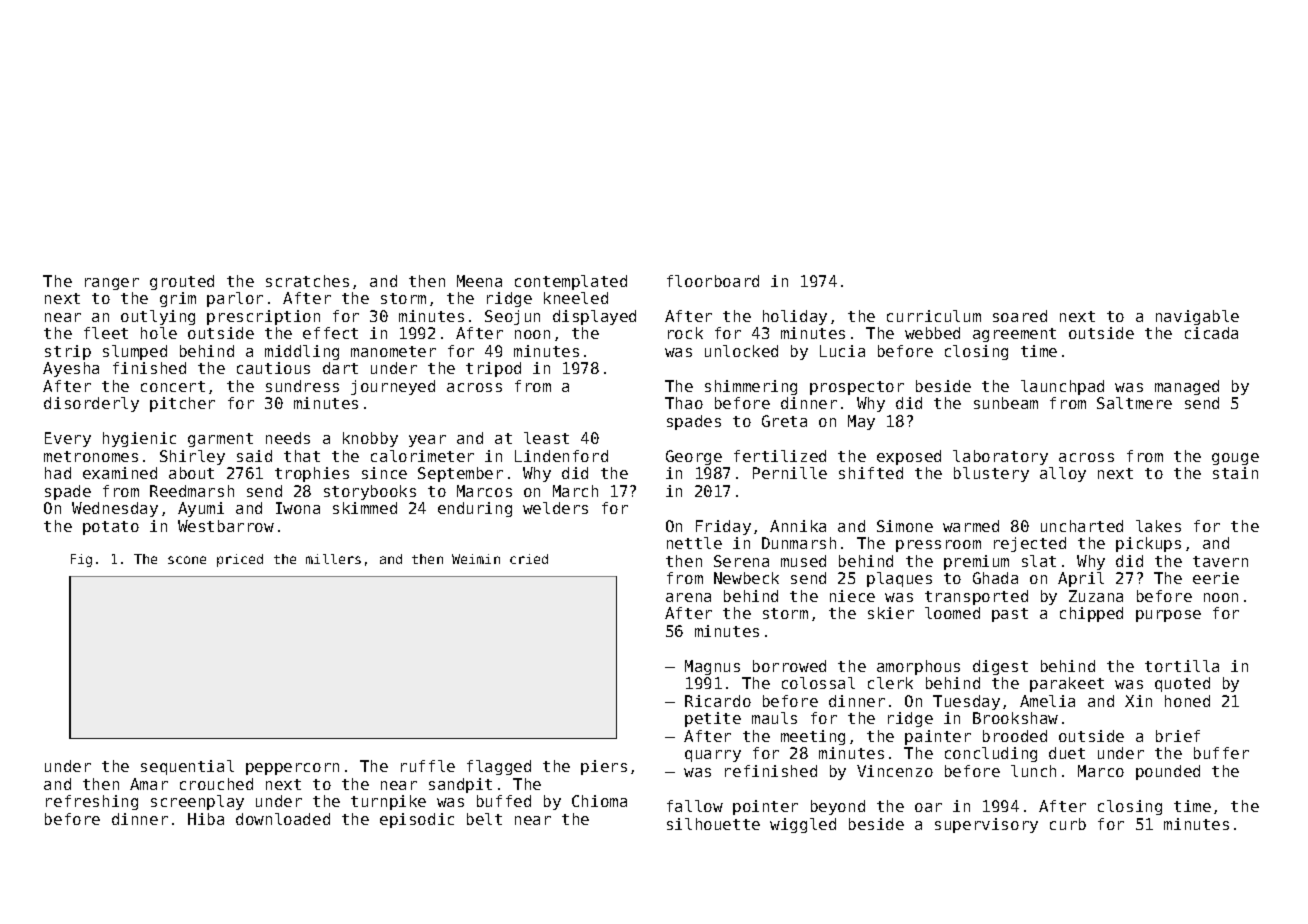 This page has height=924, width=1308. I want to click on buffer, so click(1221, 753).
